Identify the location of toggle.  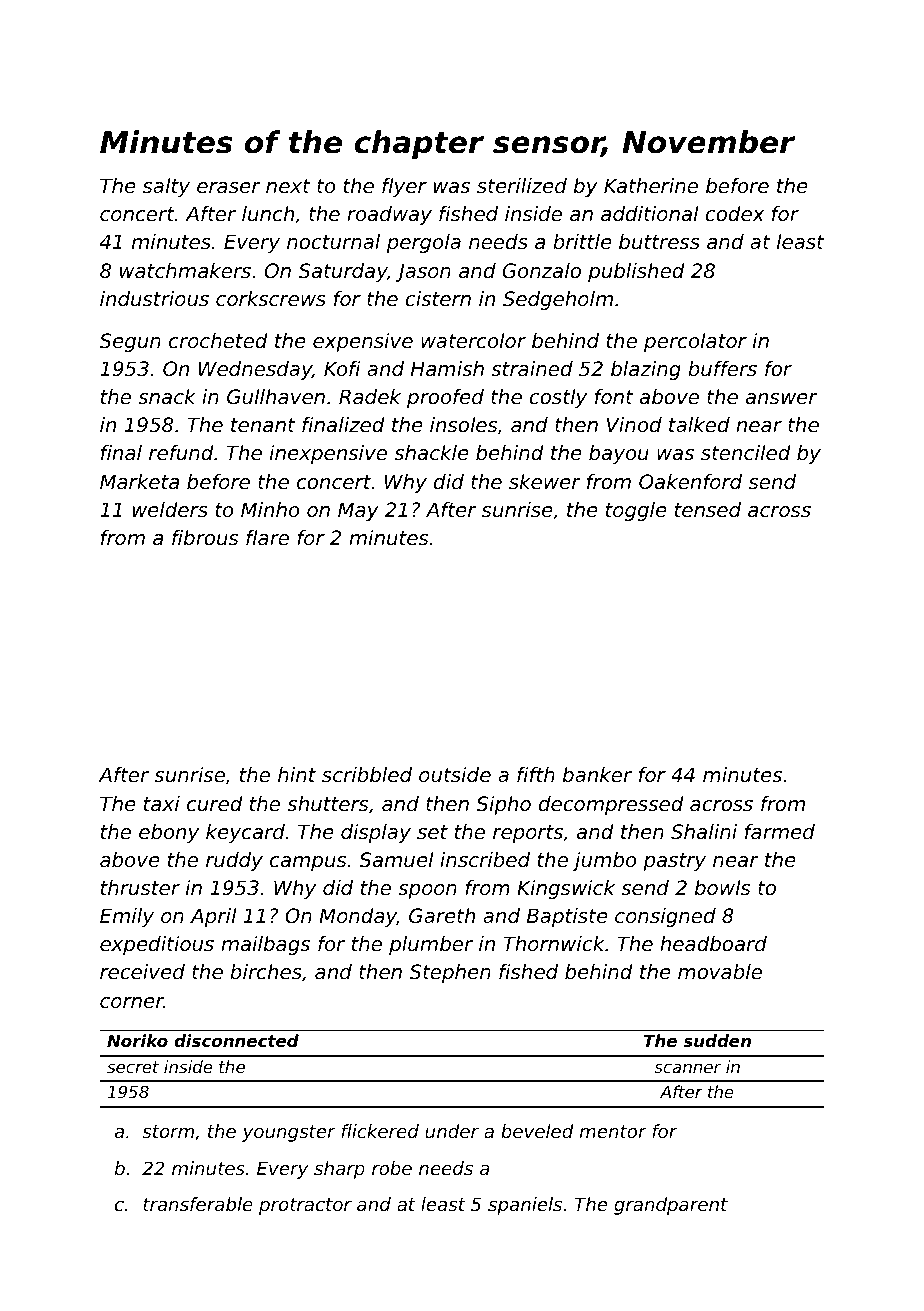
(636, 511).
